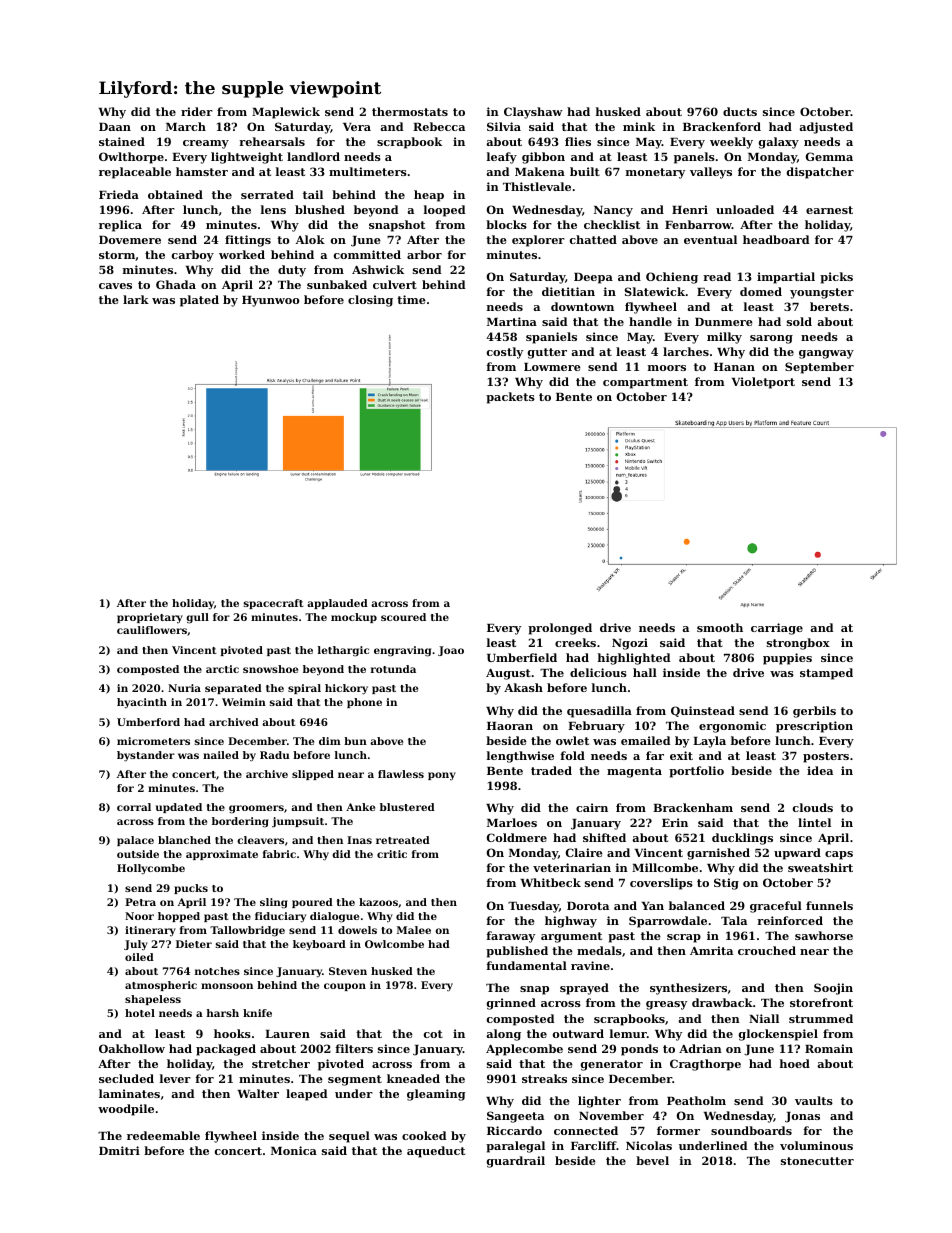 This screenshot has height=1233, width=952. I want to click on heap, so click(429, 196).
